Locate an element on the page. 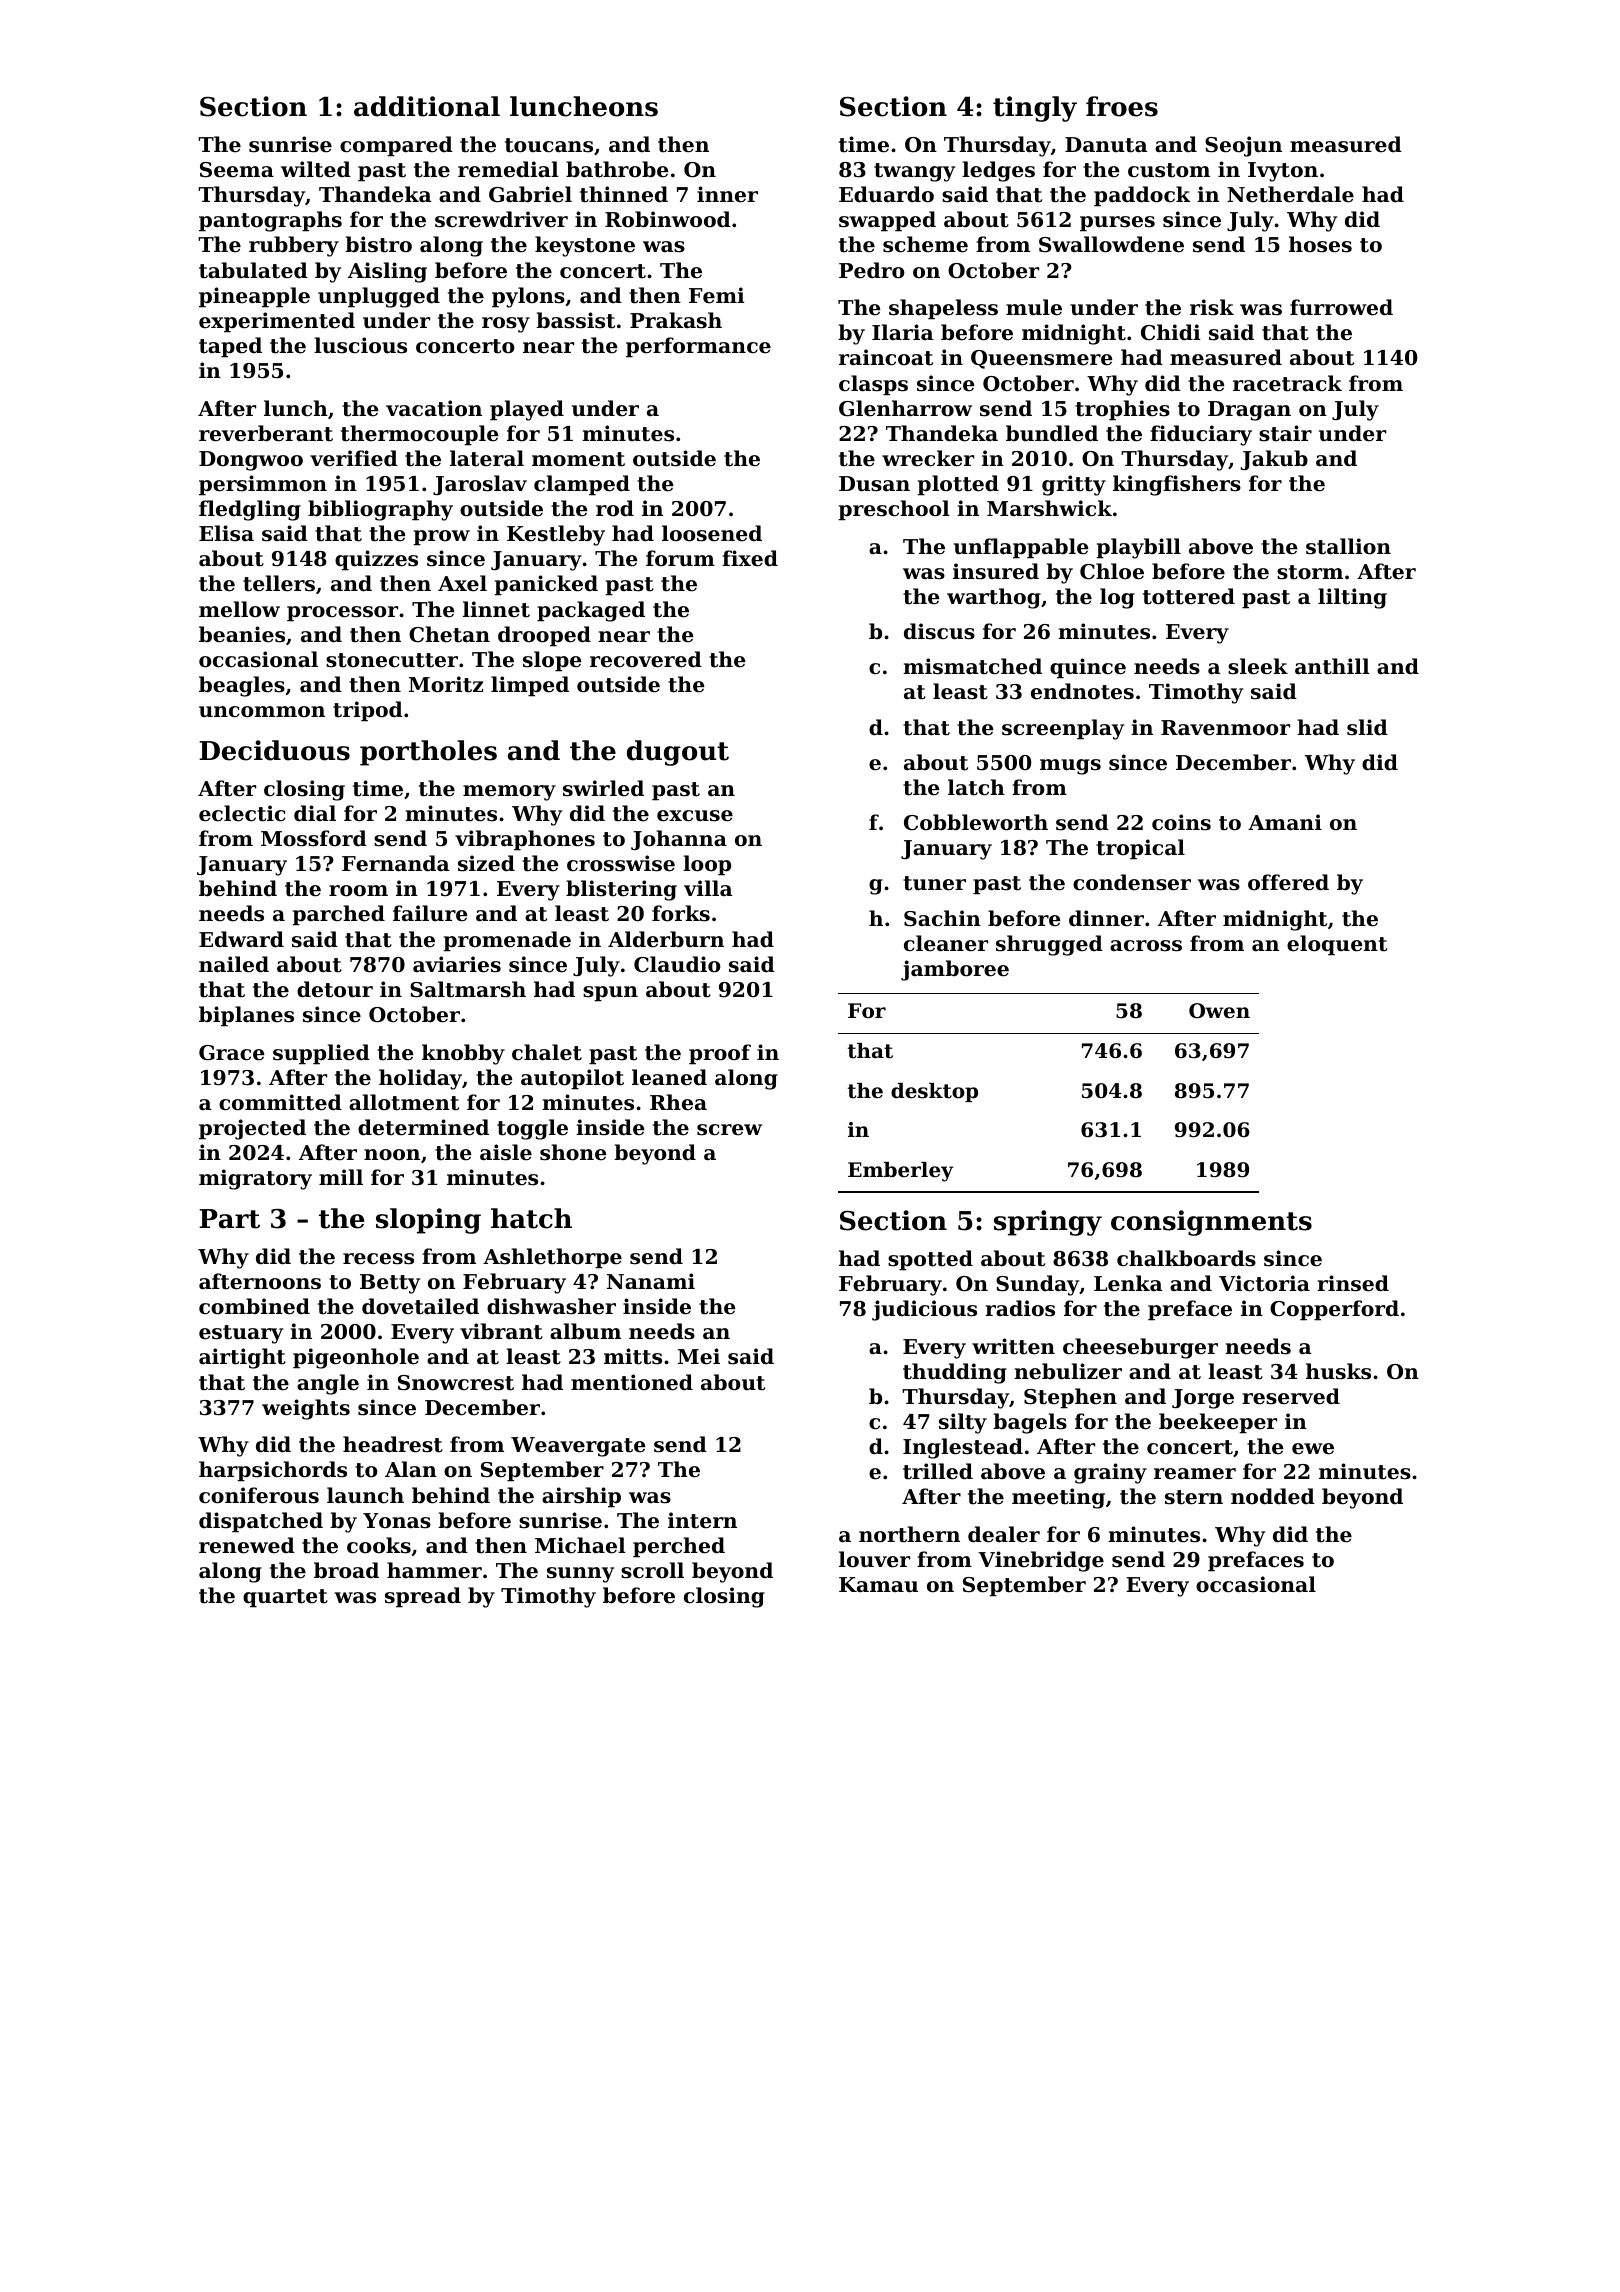 This document has width=1620, height=2292. Mossford is located at coordinates (314, 838).
